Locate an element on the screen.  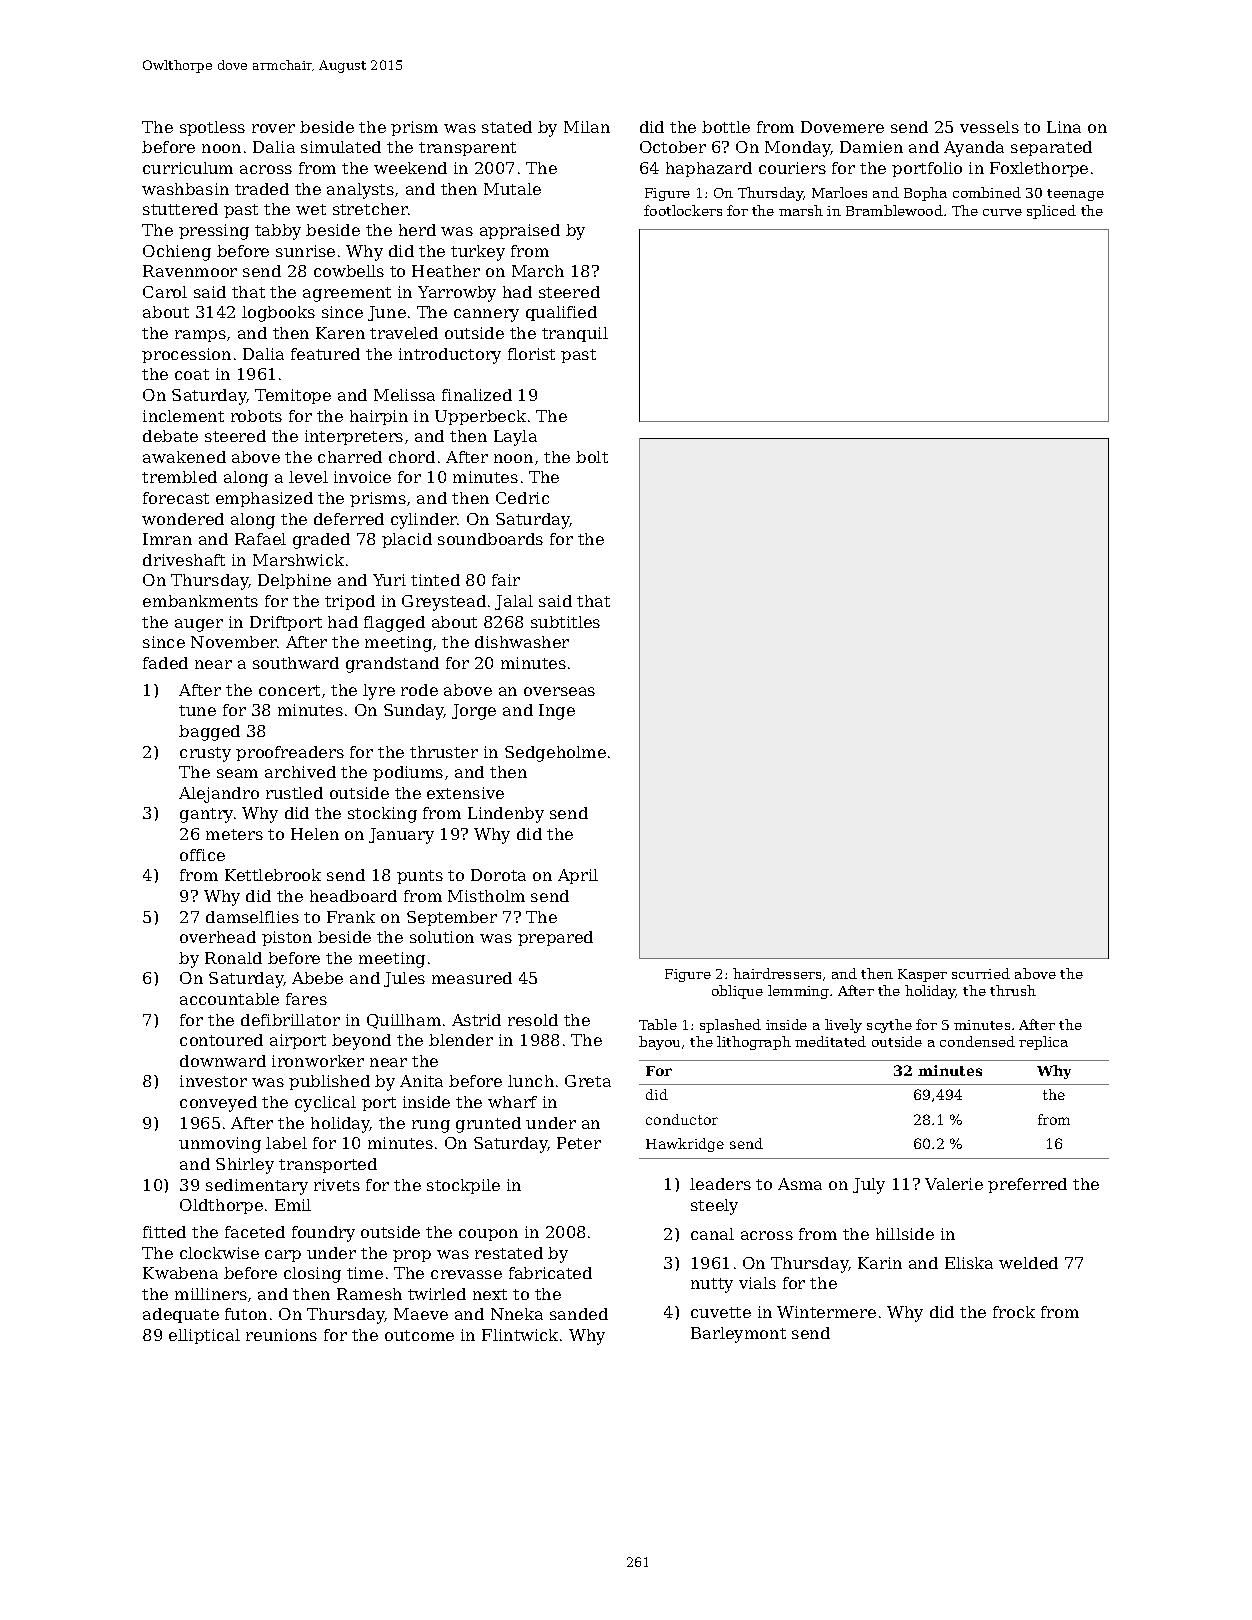
scurried is located at coordinates (981, 973).
